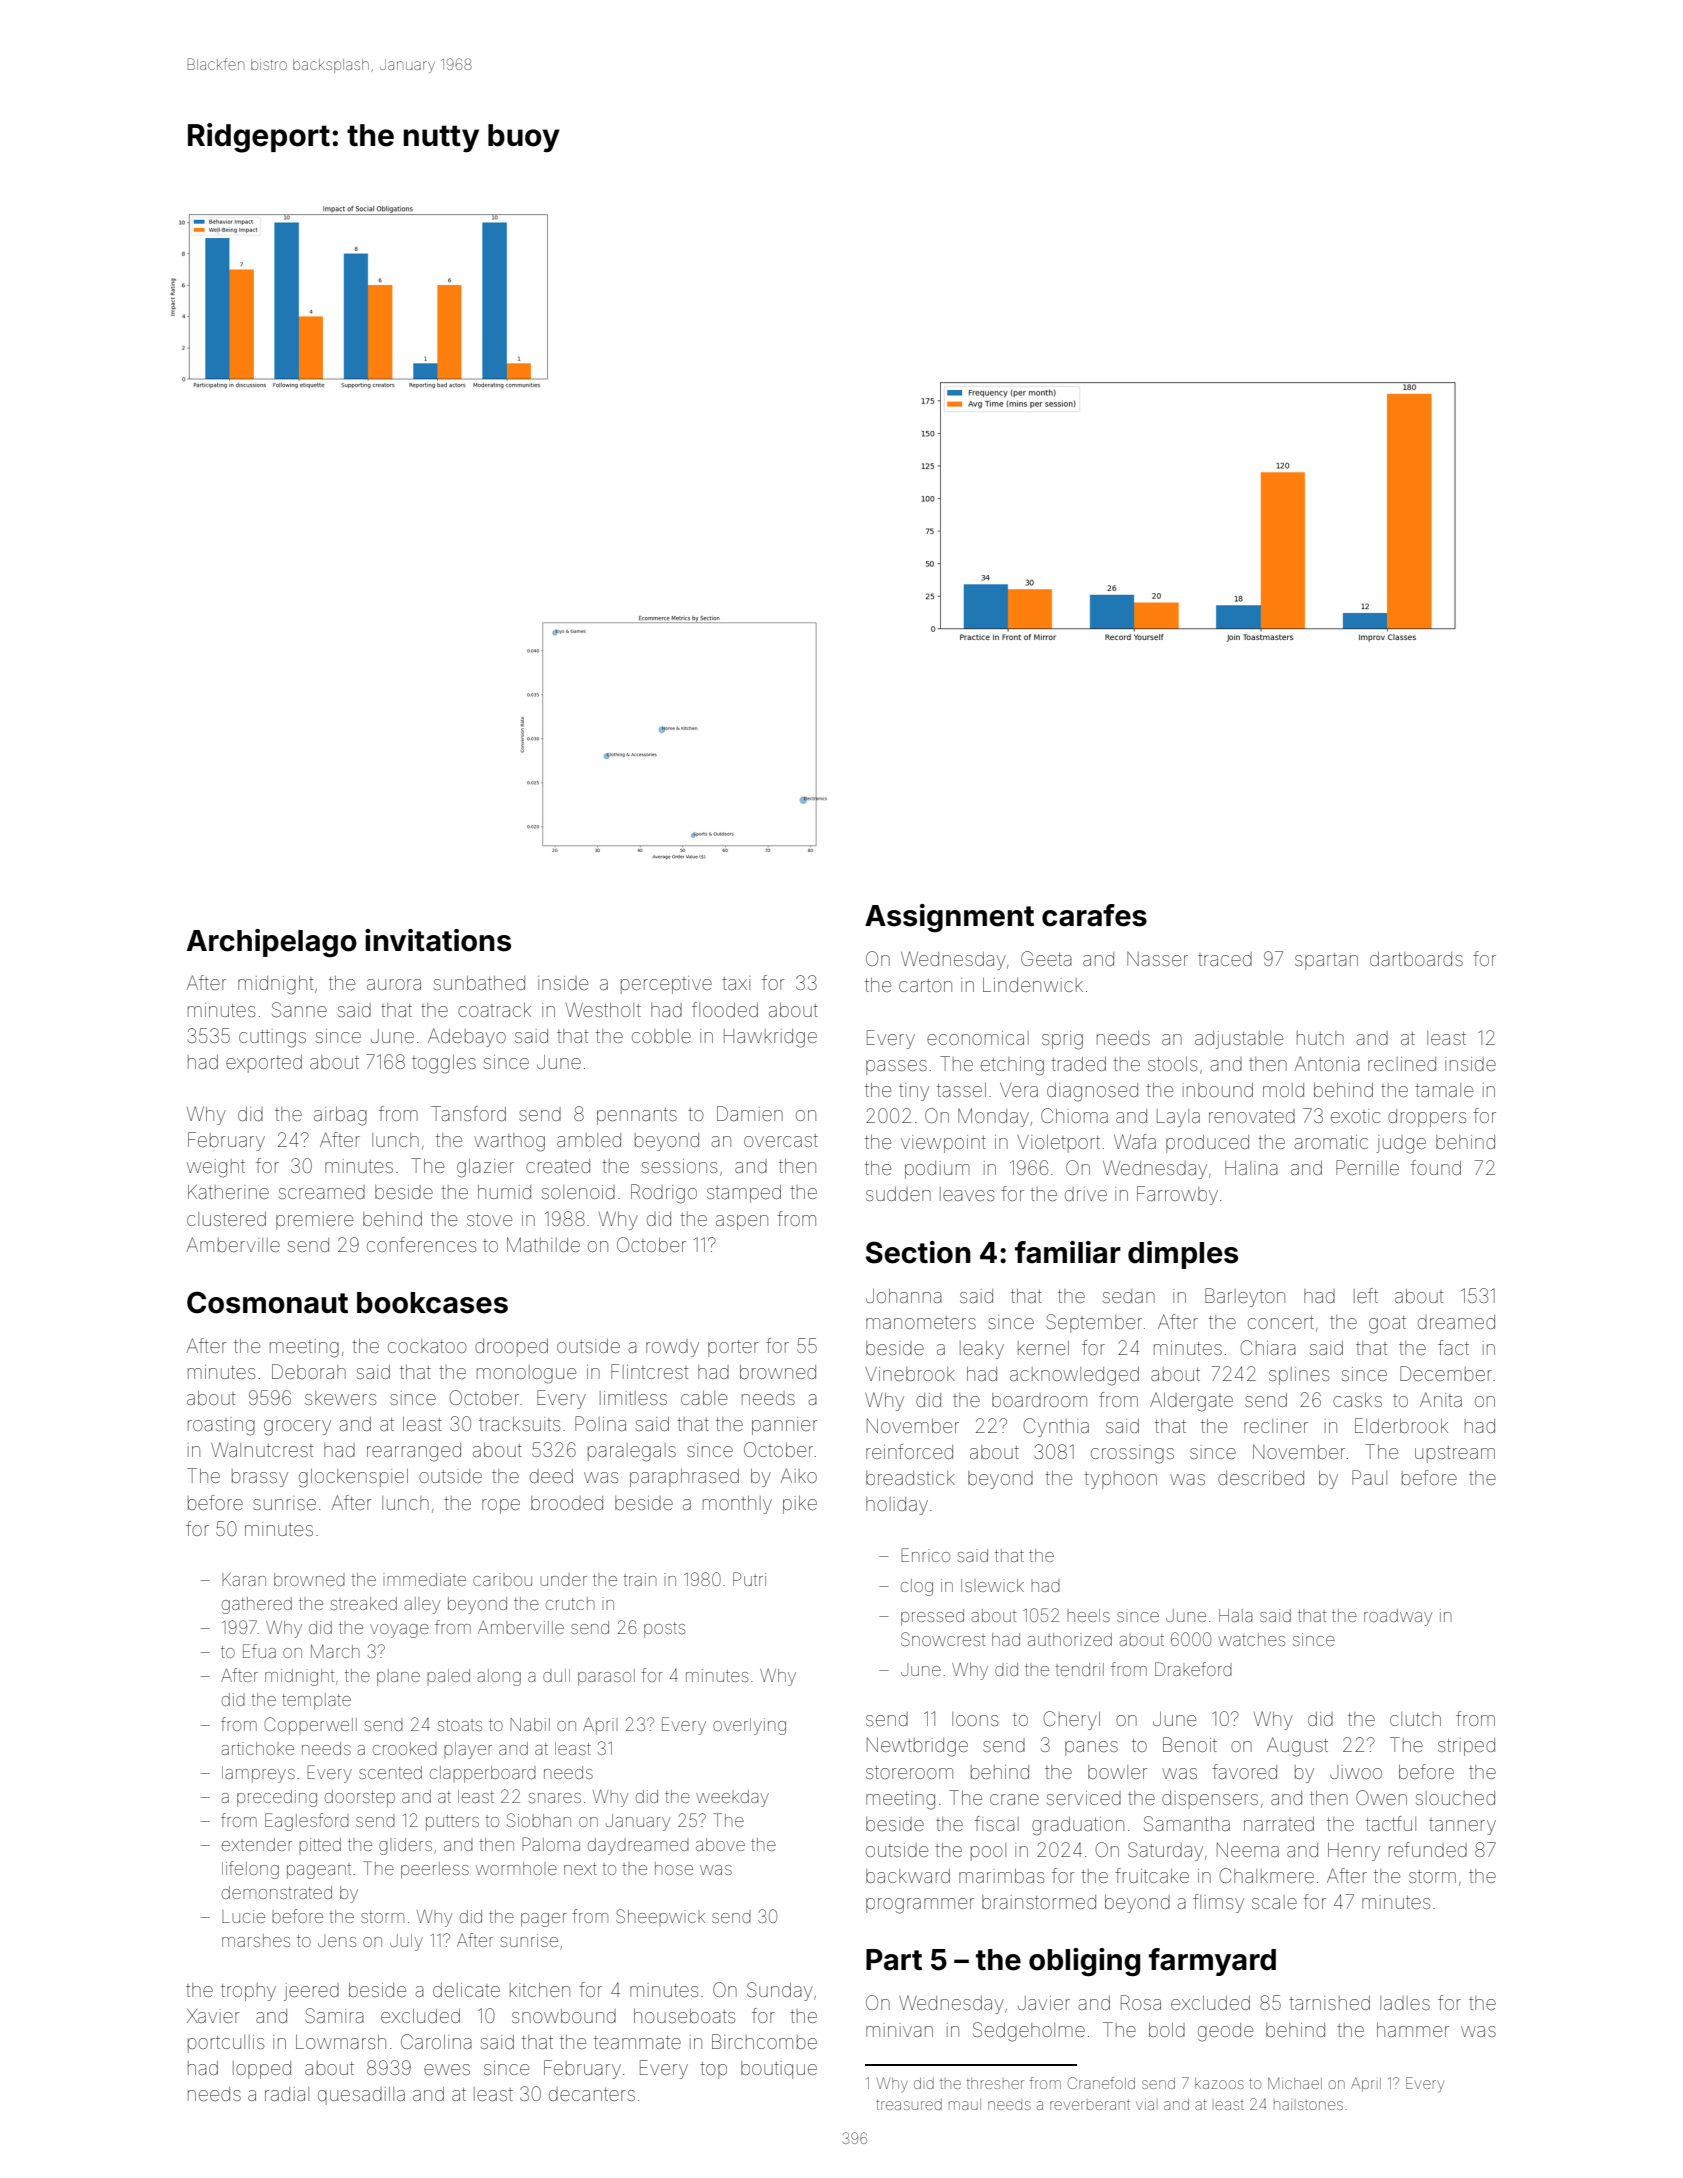 The image size is (1683, 2178). I want to click on Archipelago, so click(272, 943).
